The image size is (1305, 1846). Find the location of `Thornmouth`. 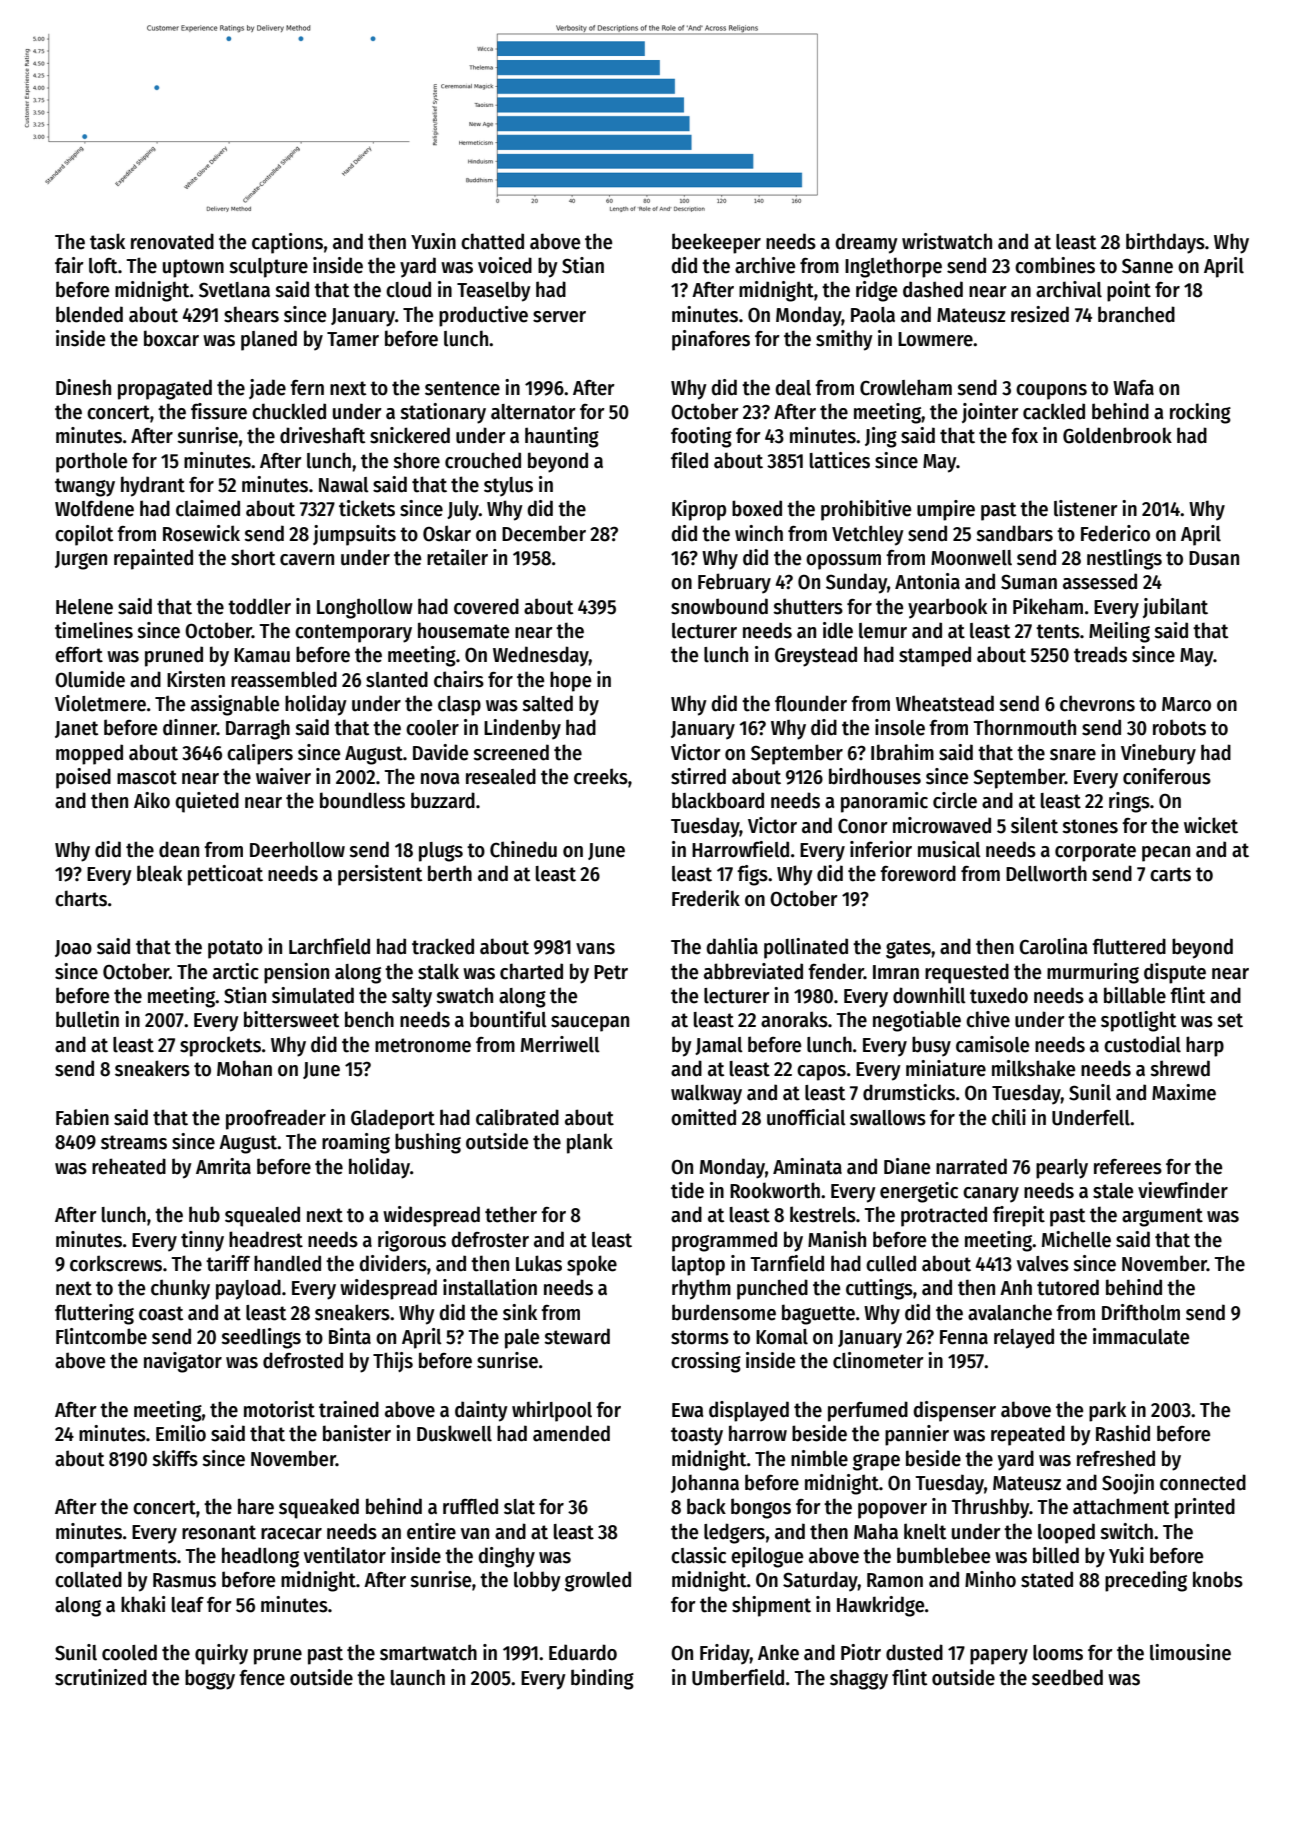

Thornmouth is located at coordinates (1025, 727).
